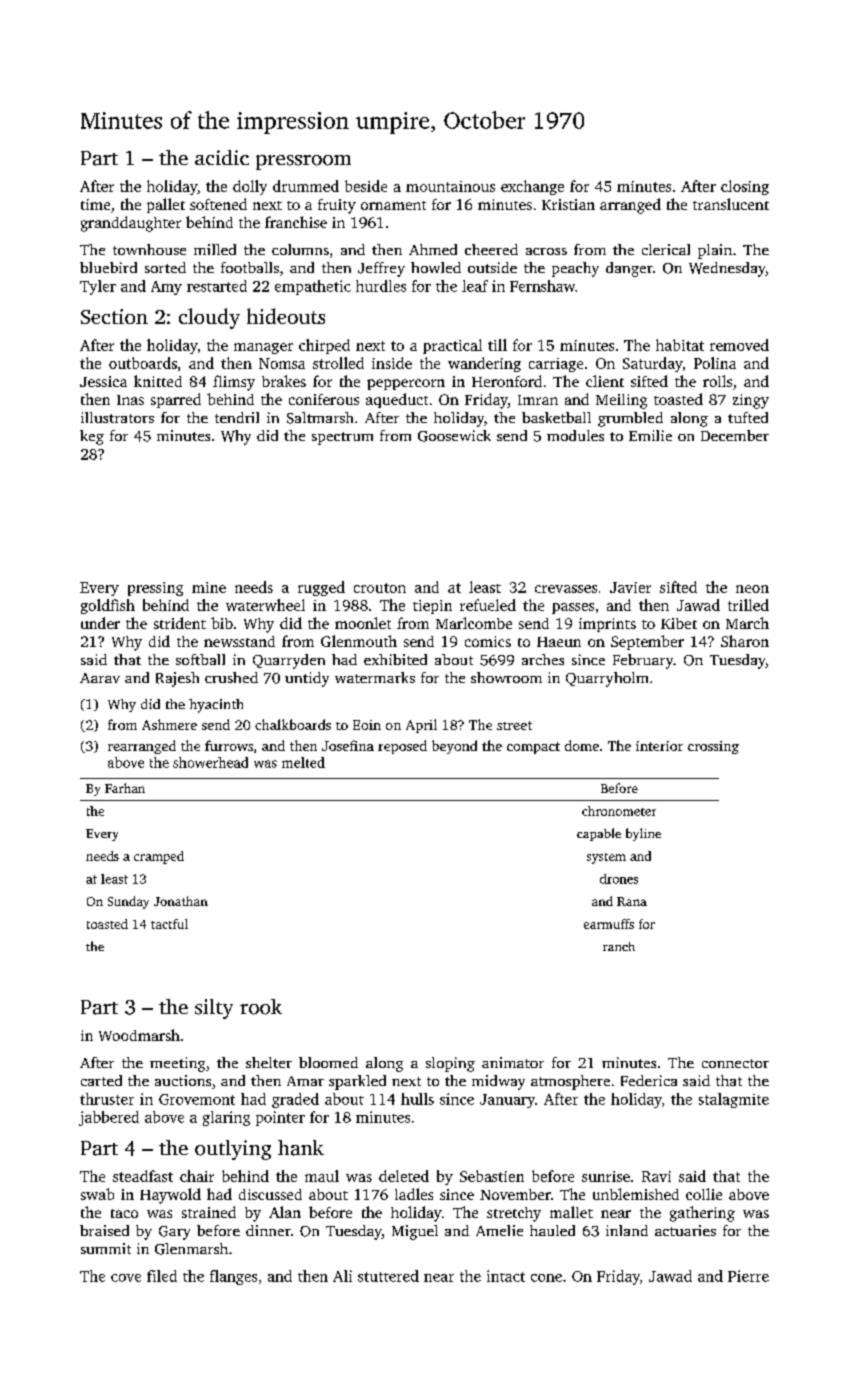 The image size is (849, 1400). Describe the element at coordinates (745, 187) in the page. I see `closing` at that location.
